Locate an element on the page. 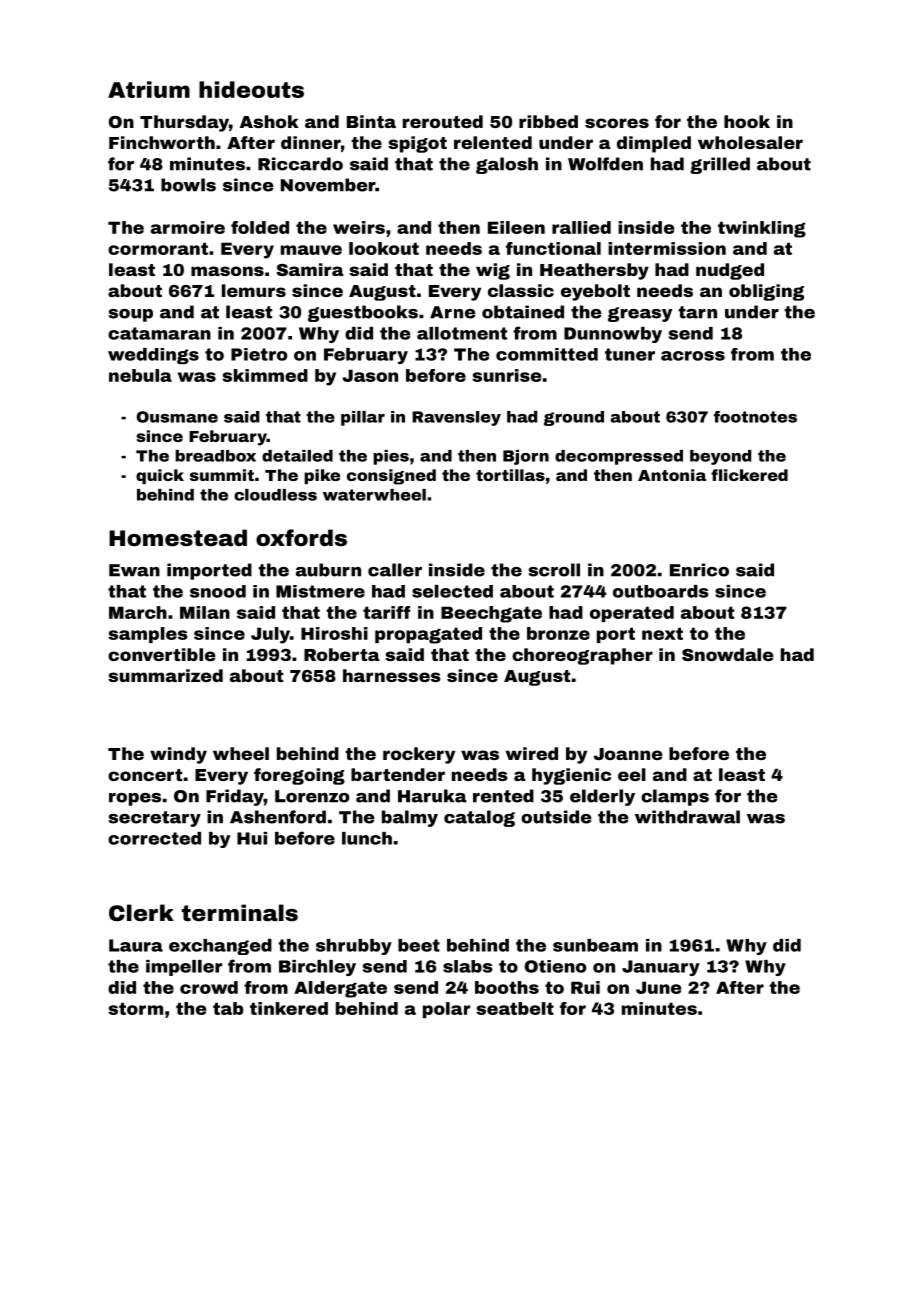 This document has width=924, height=1308. wholesaler is located at coordinates (750, 142).
